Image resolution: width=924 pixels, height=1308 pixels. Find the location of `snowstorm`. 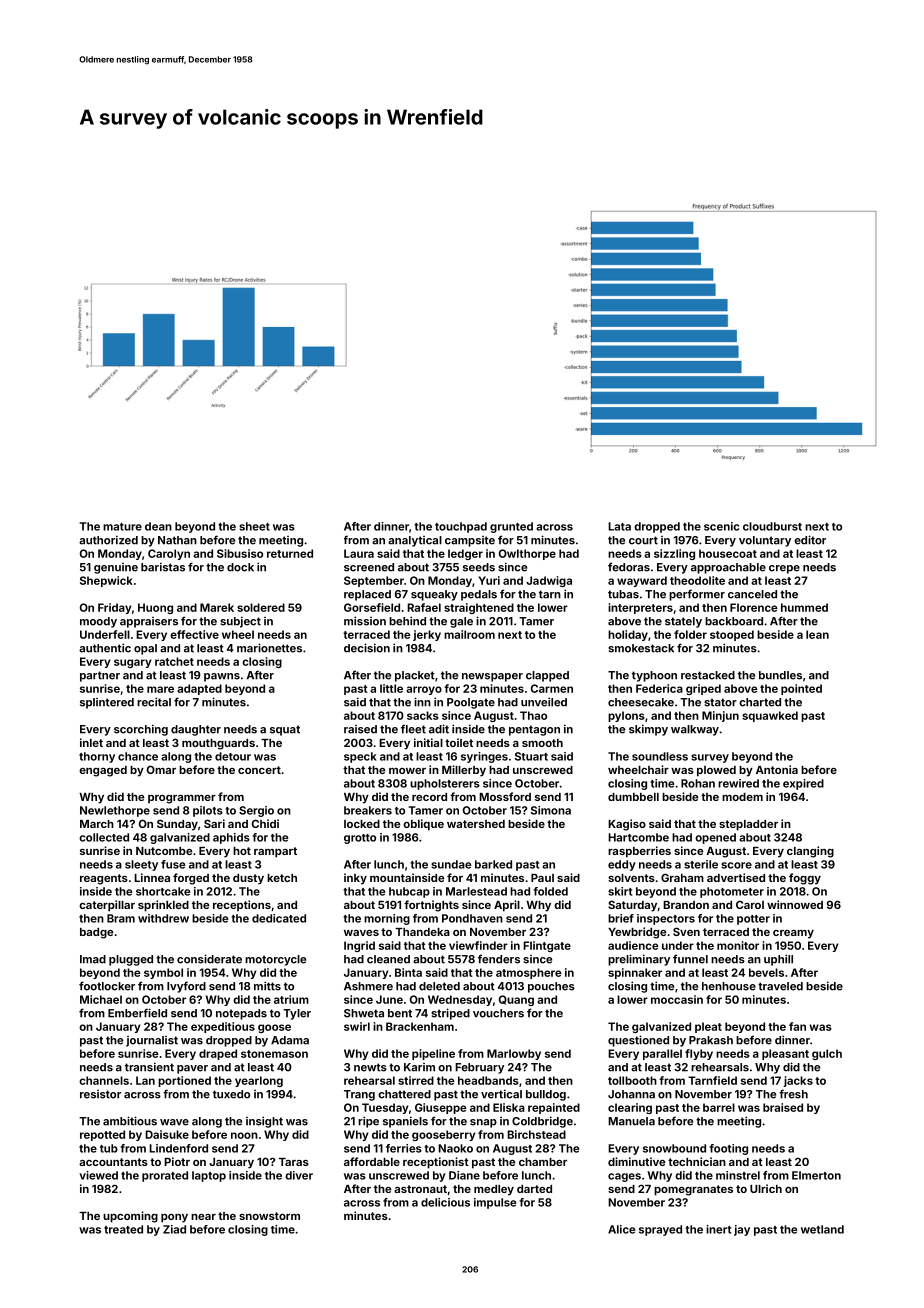

snowstorm is located at coordinates (269, 1216).
